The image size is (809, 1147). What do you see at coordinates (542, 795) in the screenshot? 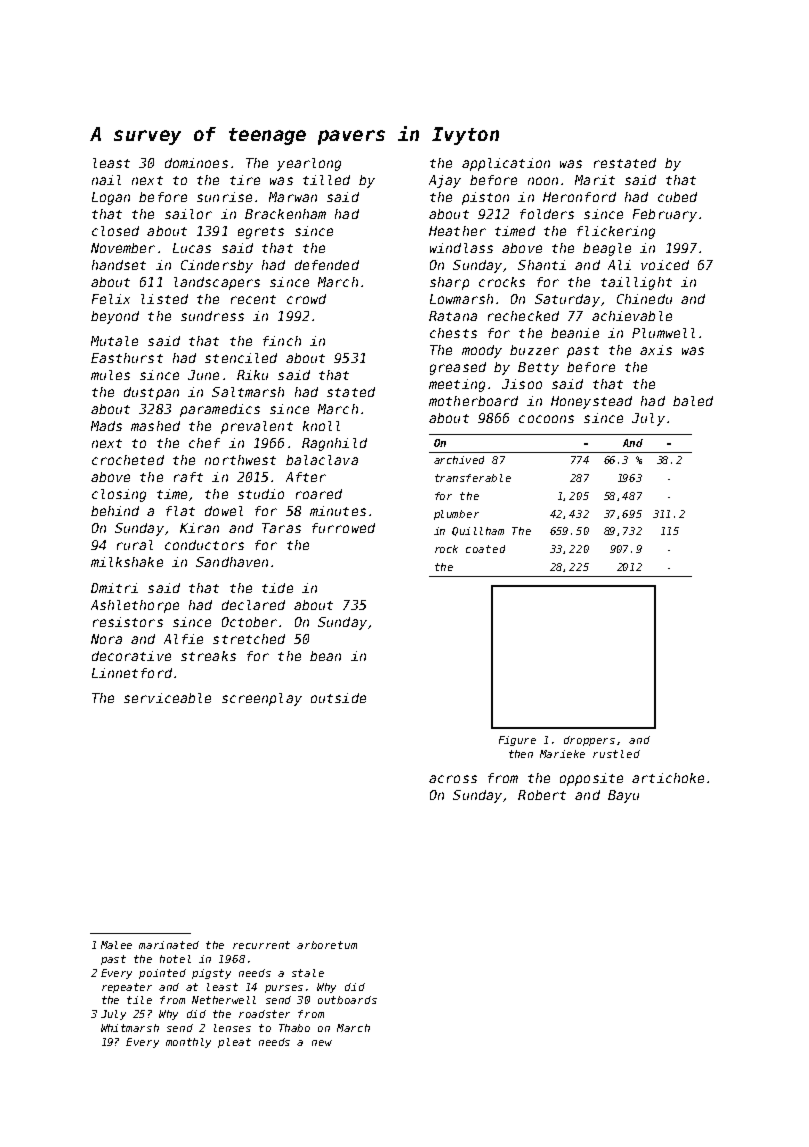
I see `Robert` at bounding box center [542, 795].
